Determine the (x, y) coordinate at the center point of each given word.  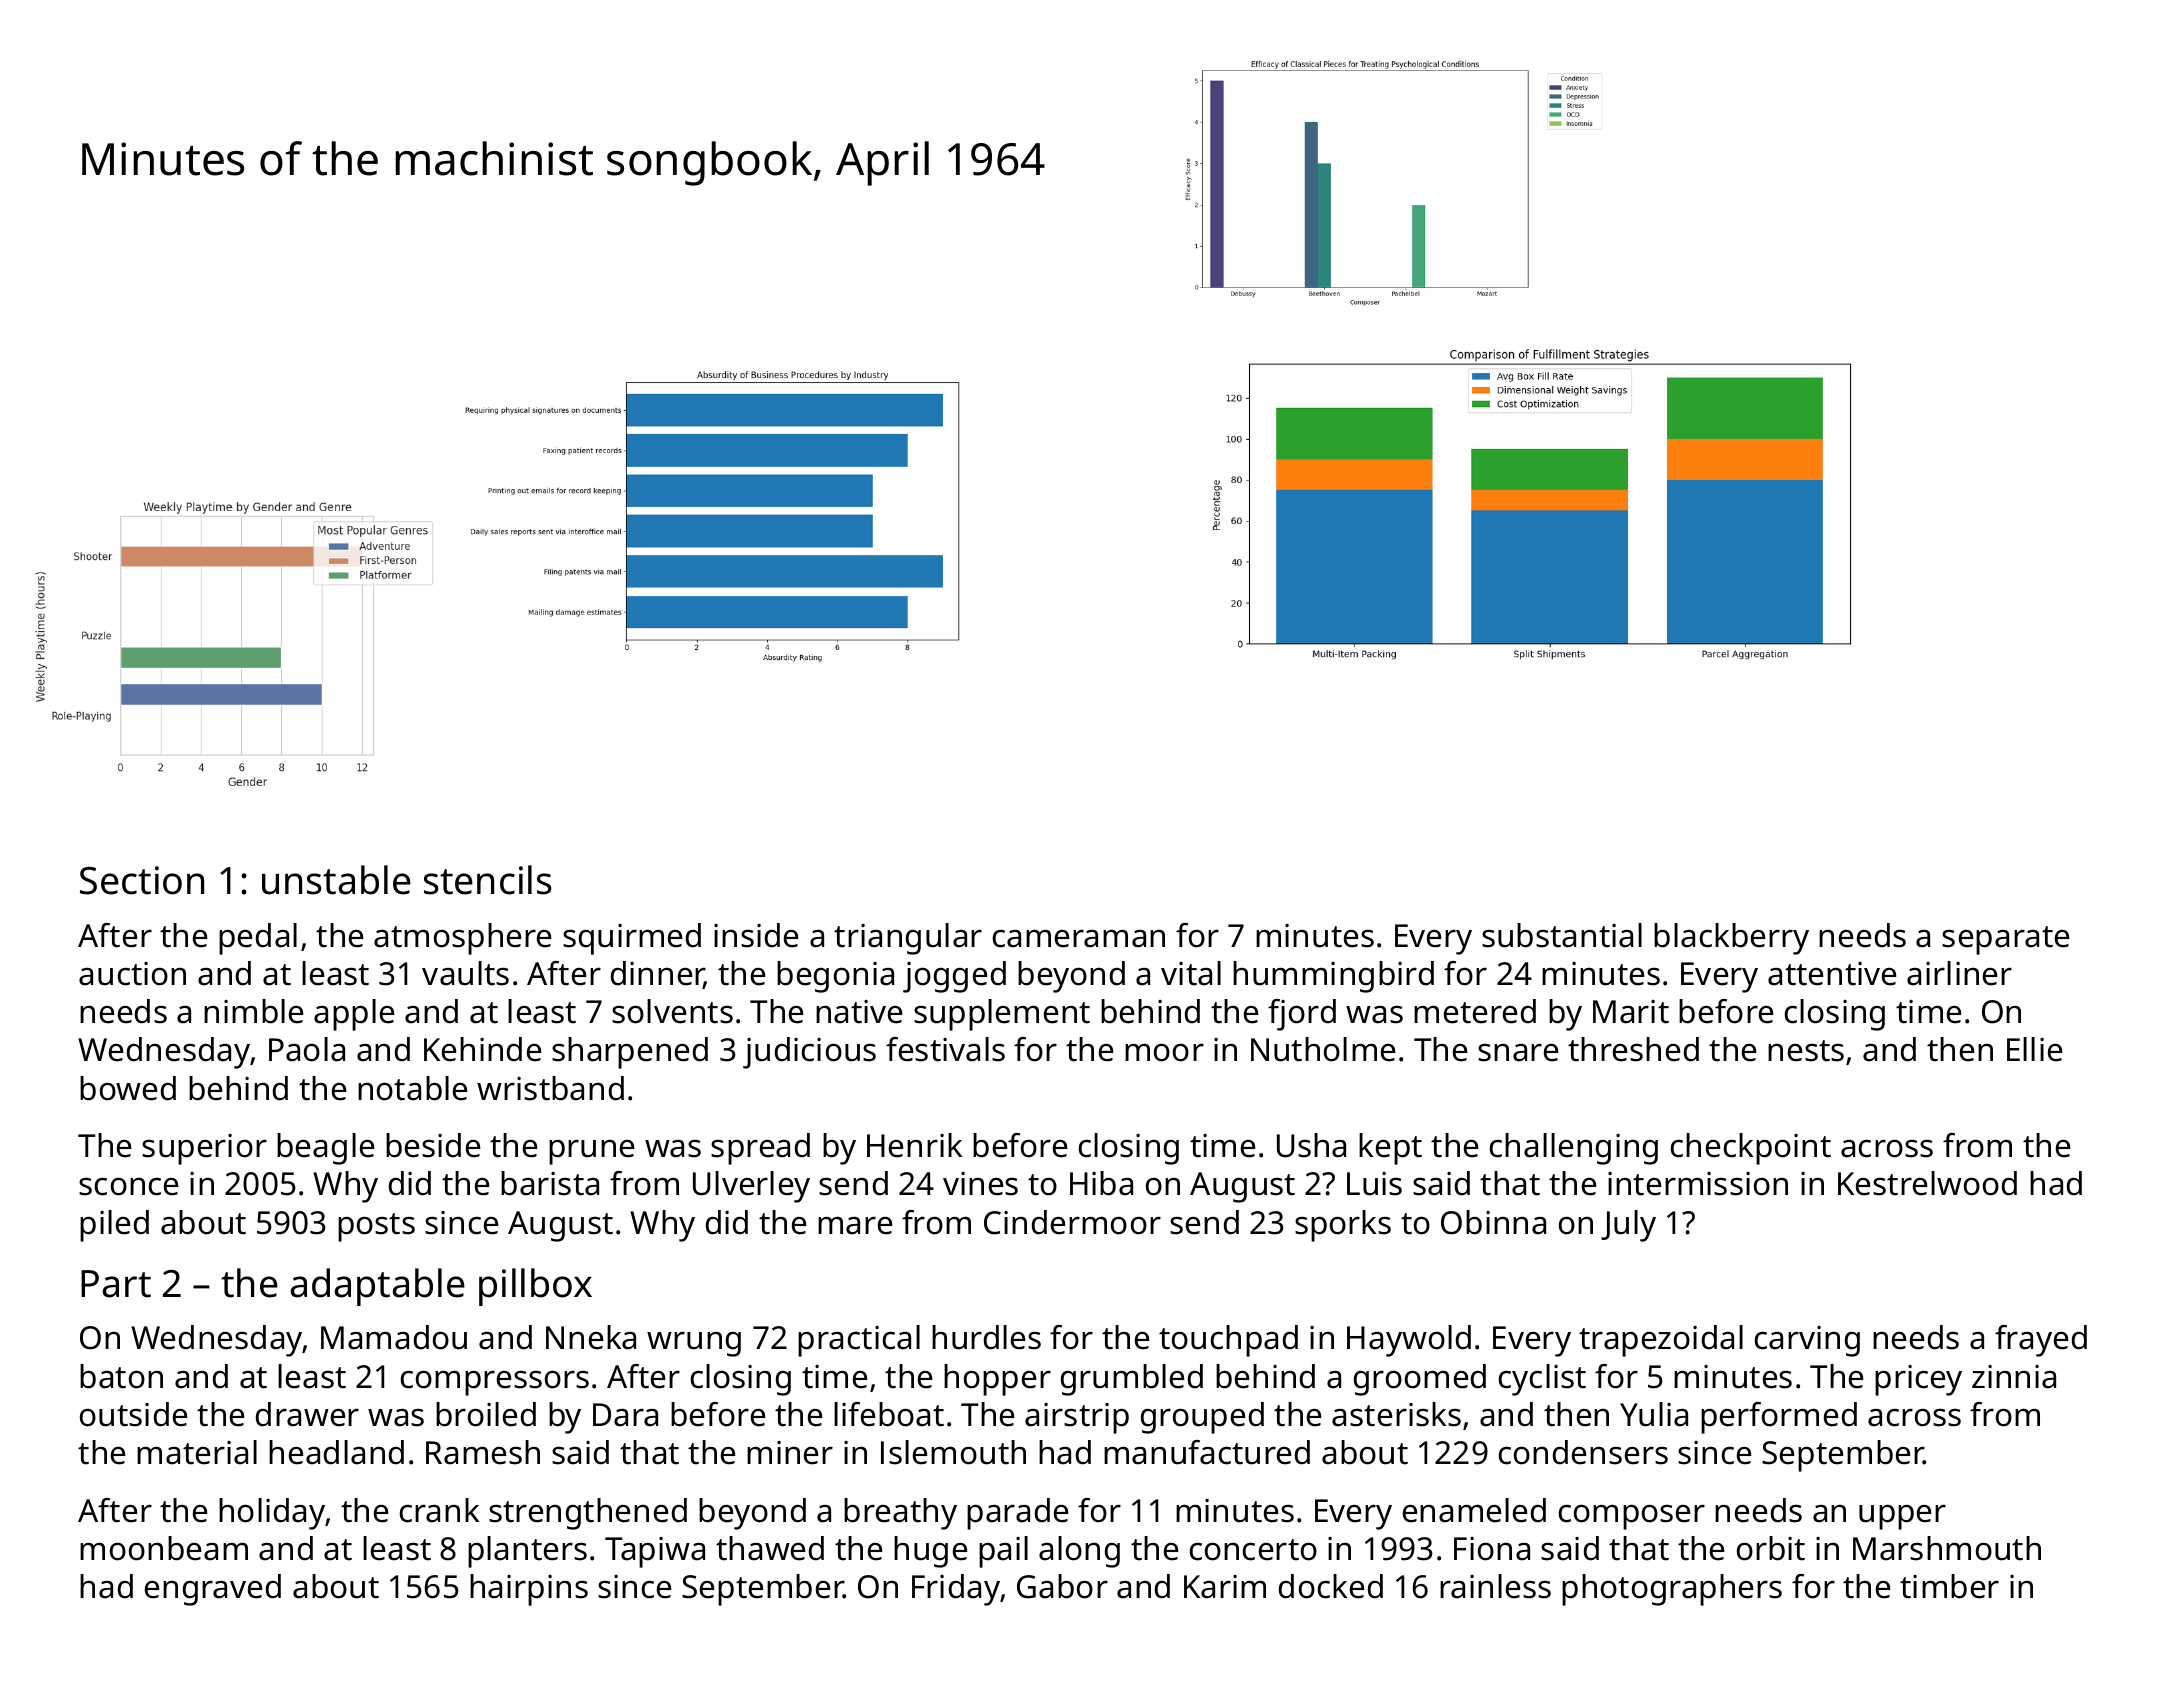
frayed (2041, 1341)
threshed (1633, 1049)
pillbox (535, 1287)
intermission (1698, 1184)
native (859, 1012)
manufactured (1207, 1452)
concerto (1253, 1550)
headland (336, 1452)
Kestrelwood (1927, 1183)
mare (855, 1226)
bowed (128, 1088)
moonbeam (164, 1548)
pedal (258, 939)
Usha (1311, 1145)
